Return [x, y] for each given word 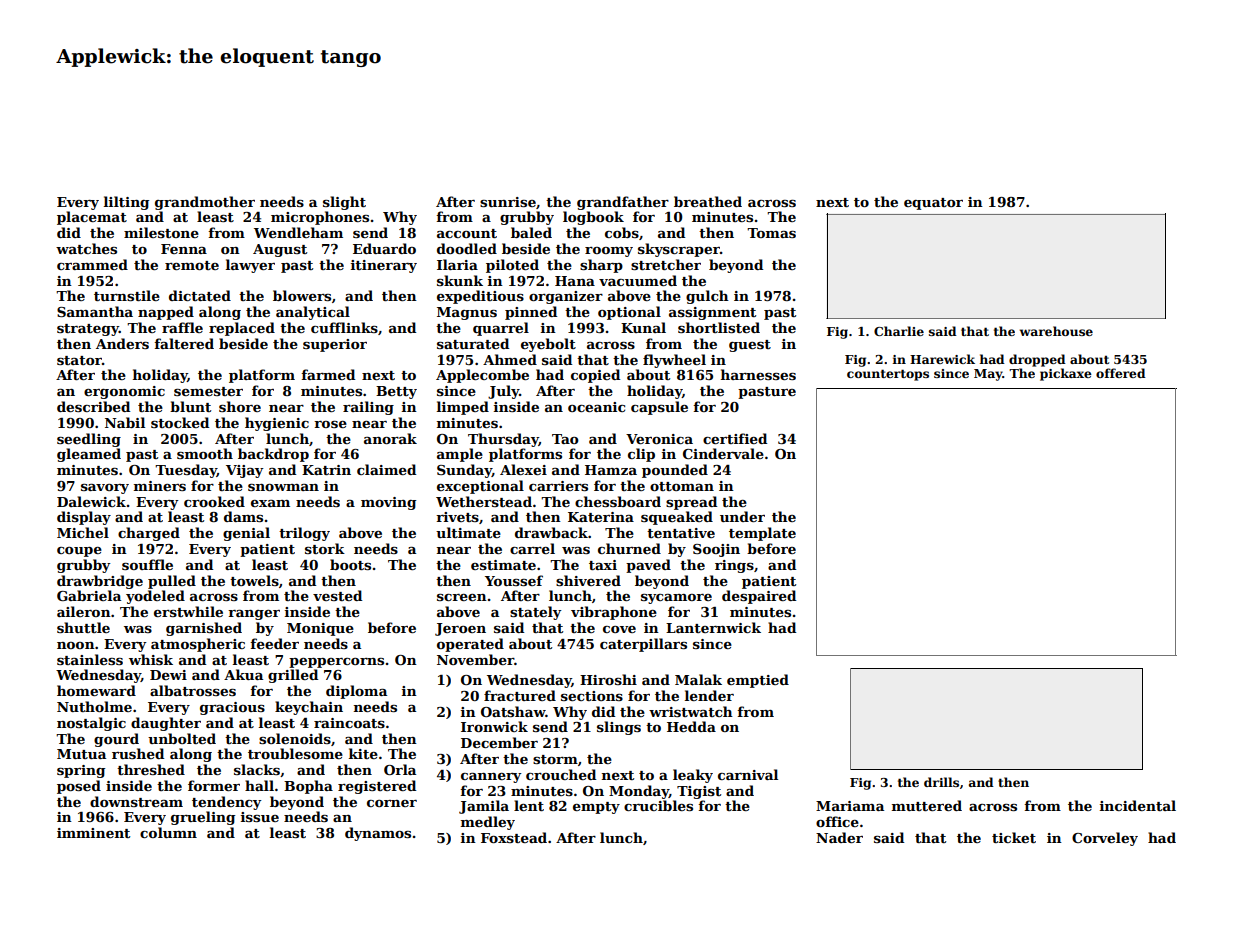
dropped [1037, 360]
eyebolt [548, 345]
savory [105, 489]
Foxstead [514, 837]
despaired [759, 597]
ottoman [682, 486]
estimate [503, 565]
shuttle [83, 627]
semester [208, 391]
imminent [93, 833]
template [762, 534]
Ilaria [457, 264]
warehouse [1056, 331]
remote [192, 265]
